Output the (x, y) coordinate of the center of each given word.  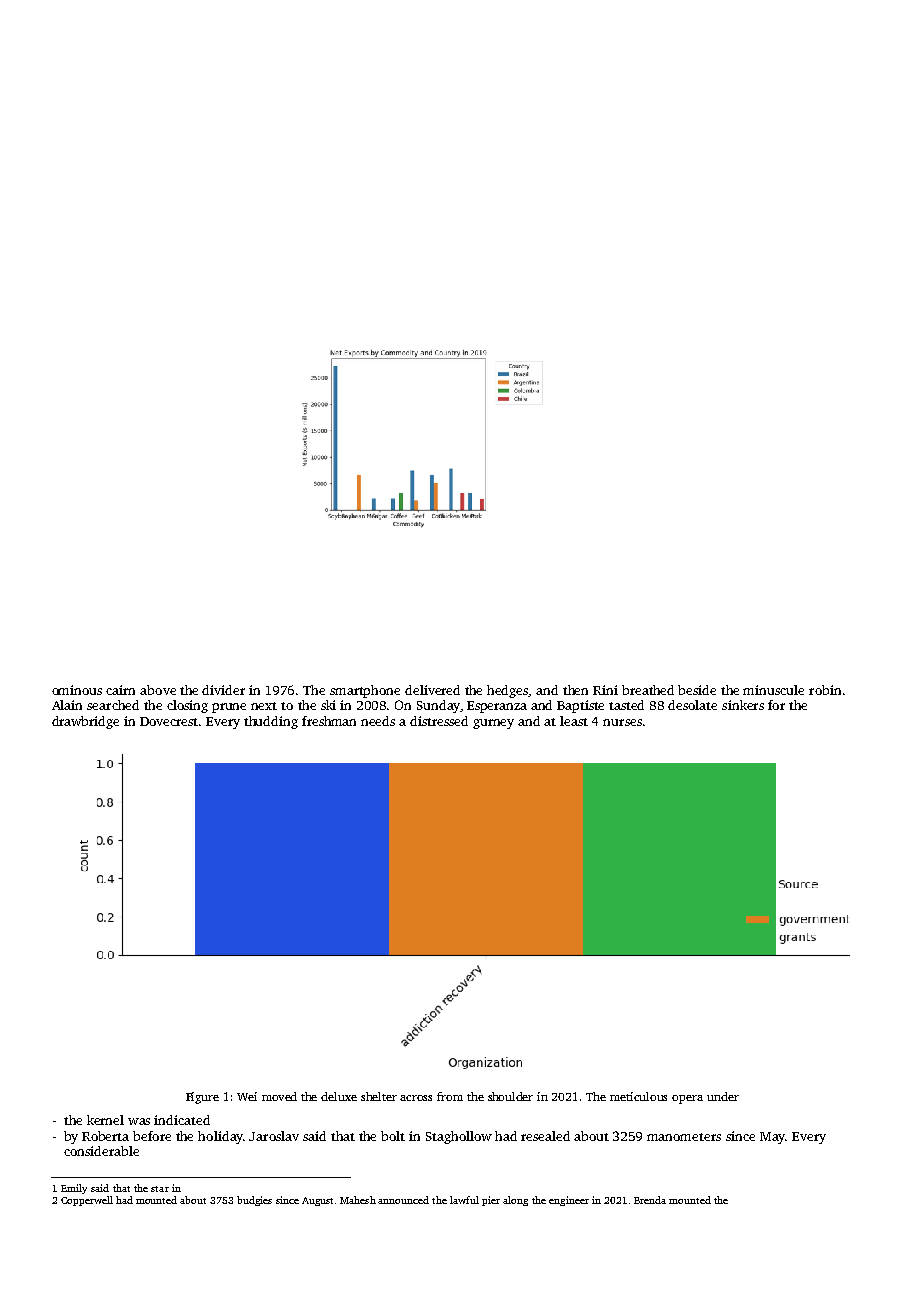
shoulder (510, 1096)
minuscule (773, 690)
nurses (622, 722)
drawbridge (85, 722)
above (158, 690)
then (575, 690)
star (160, 1189)
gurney (493, 724)
